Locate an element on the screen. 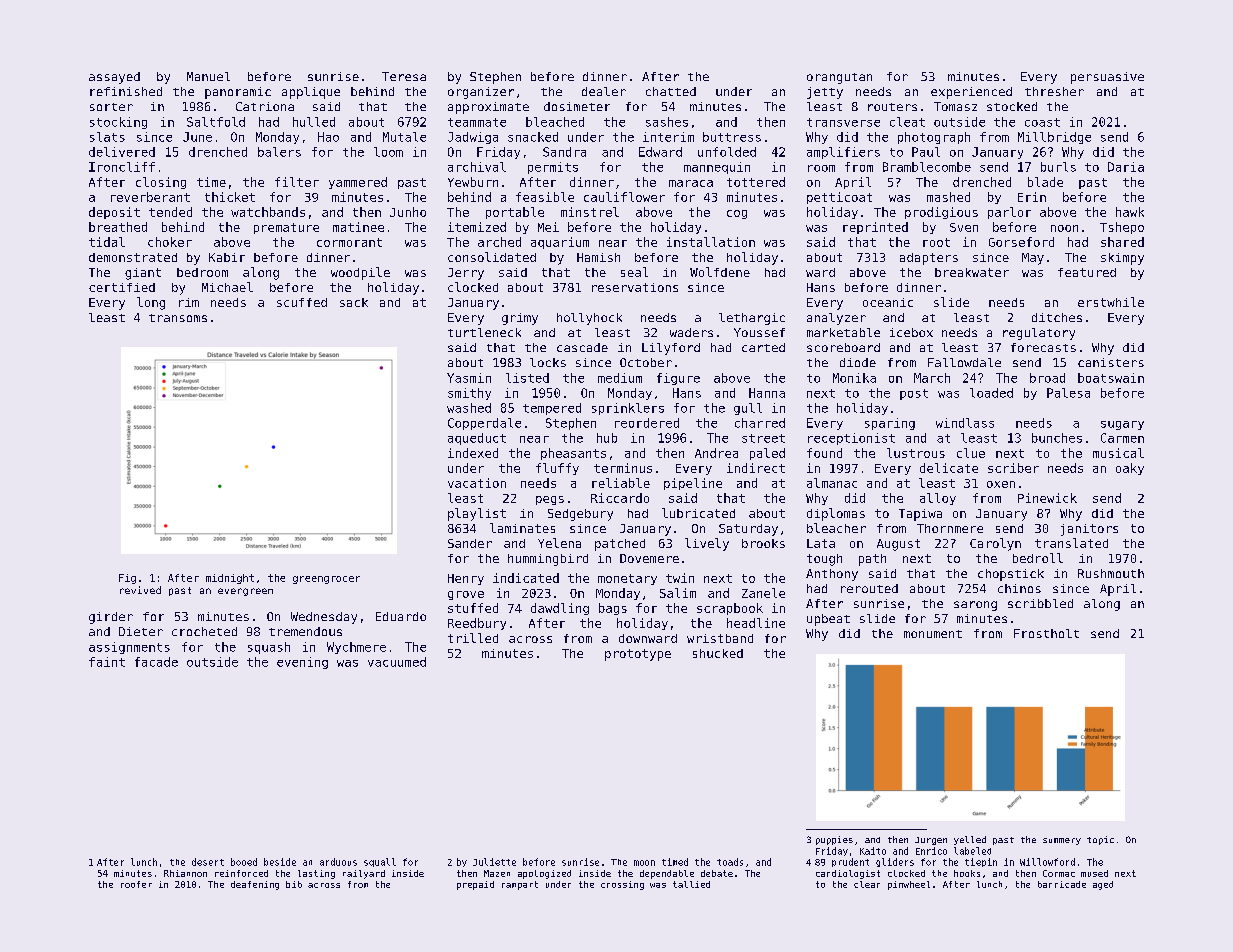  tiepin is located at coordinates (981, 862).
